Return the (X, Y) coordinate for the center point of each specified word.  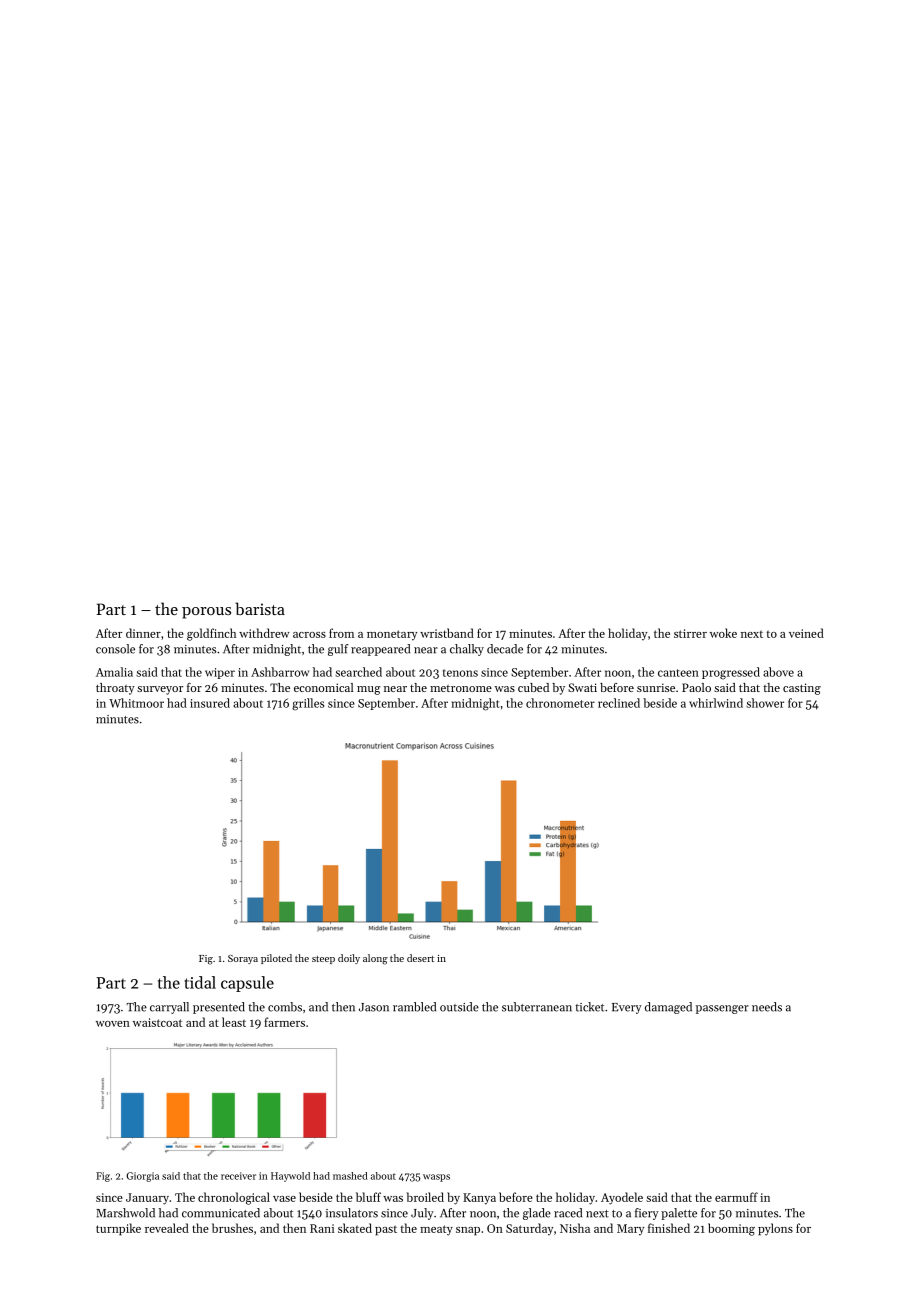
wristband (447, 633)
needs (767, 1007)
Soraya (243, 959)
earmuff (736, 1197)
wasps (436, 1178)
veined (806, 633)
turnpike (118, 1229)
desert (420, 958)
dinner (143, 633)
